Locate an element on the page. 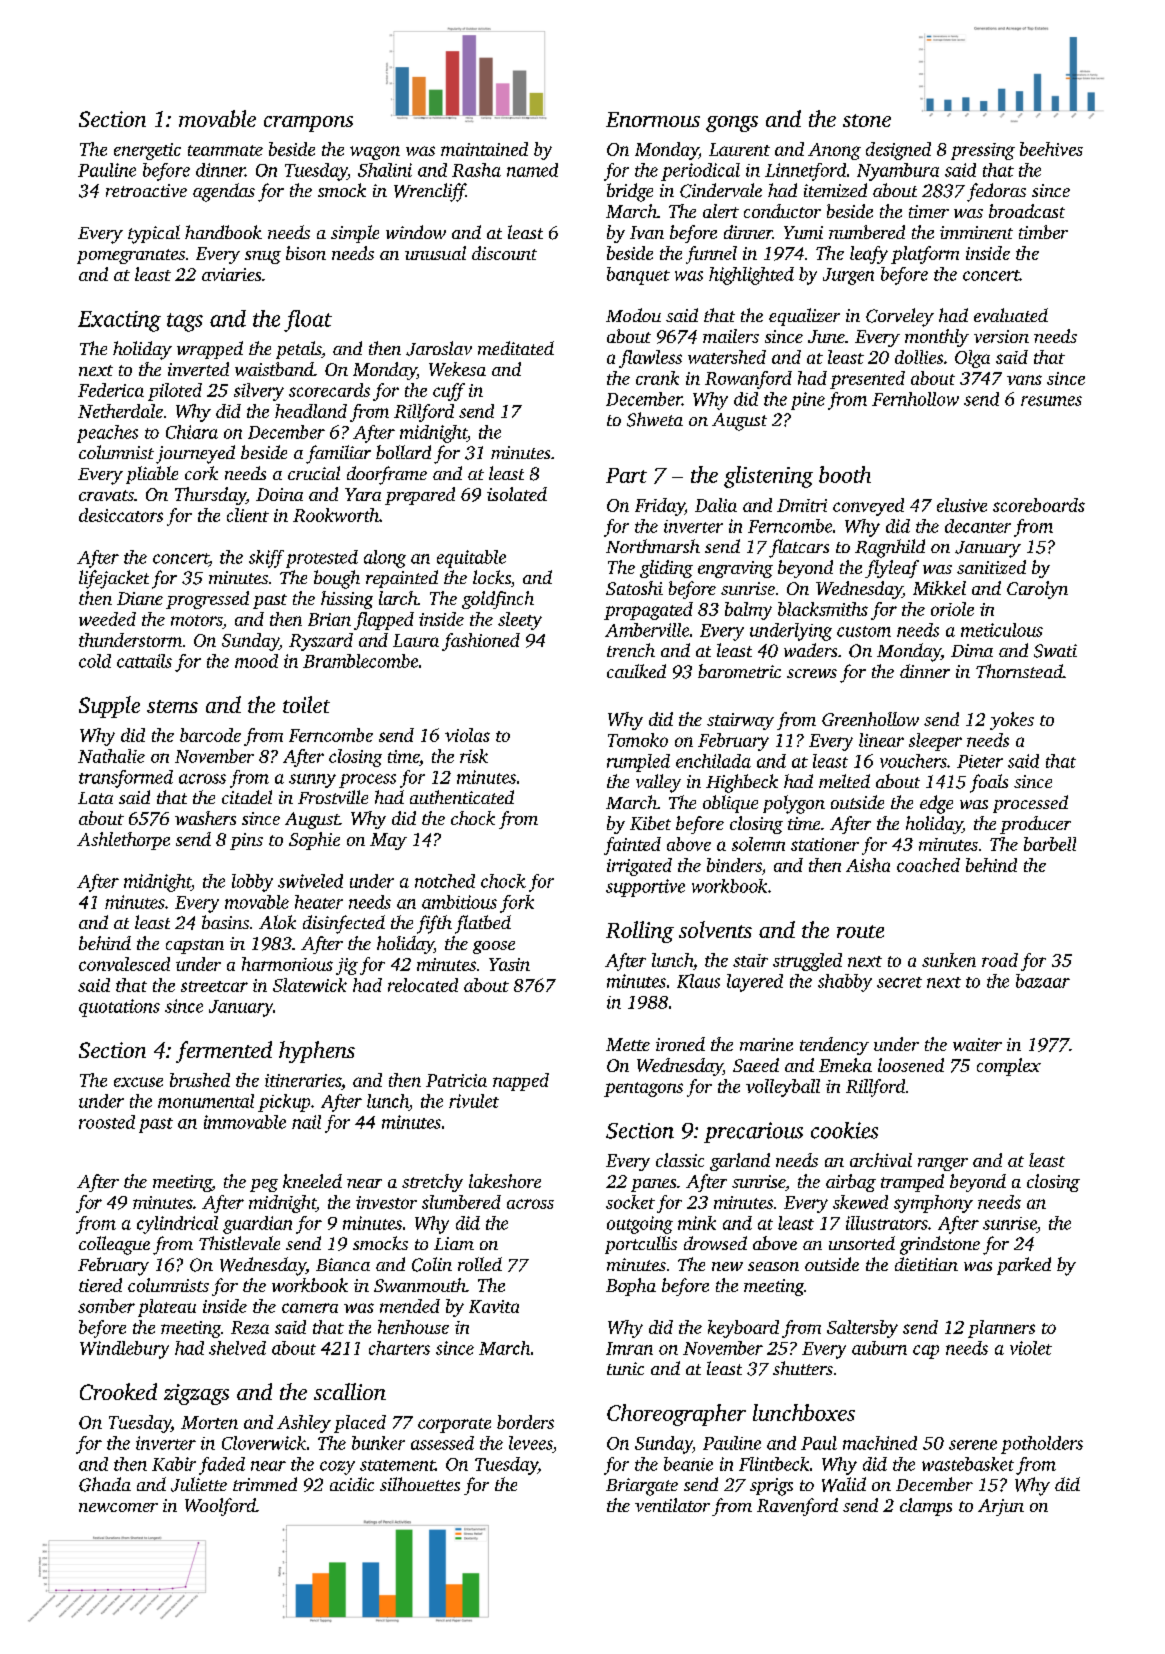 This page has height=1654, width=1165. fermented is located at coordinates (224, 1052).
